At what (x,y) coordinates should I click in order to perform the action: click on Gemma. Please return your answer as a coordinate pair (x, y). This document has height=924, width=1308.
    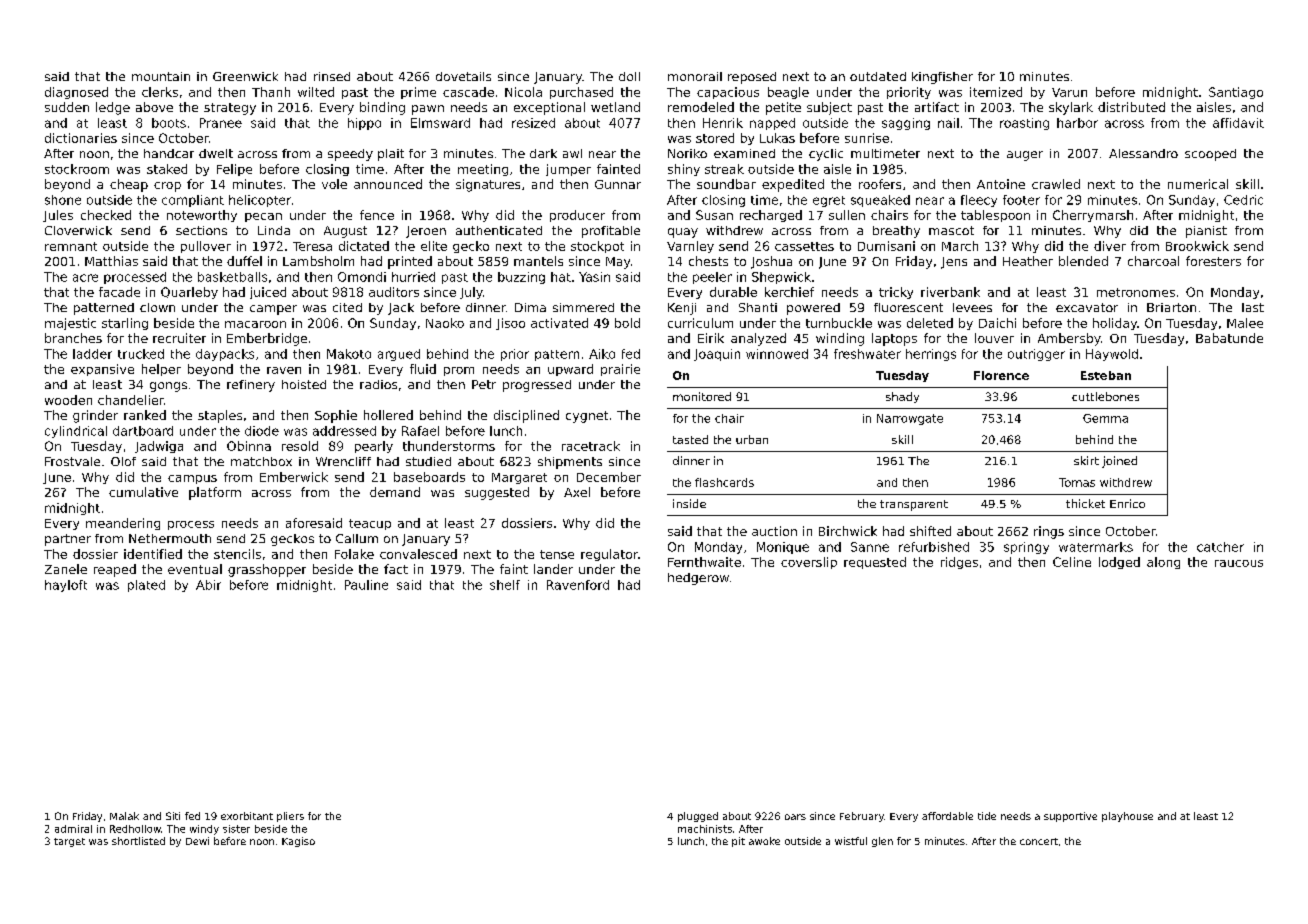
    Looking at the image, I should click on (1105, 418).
